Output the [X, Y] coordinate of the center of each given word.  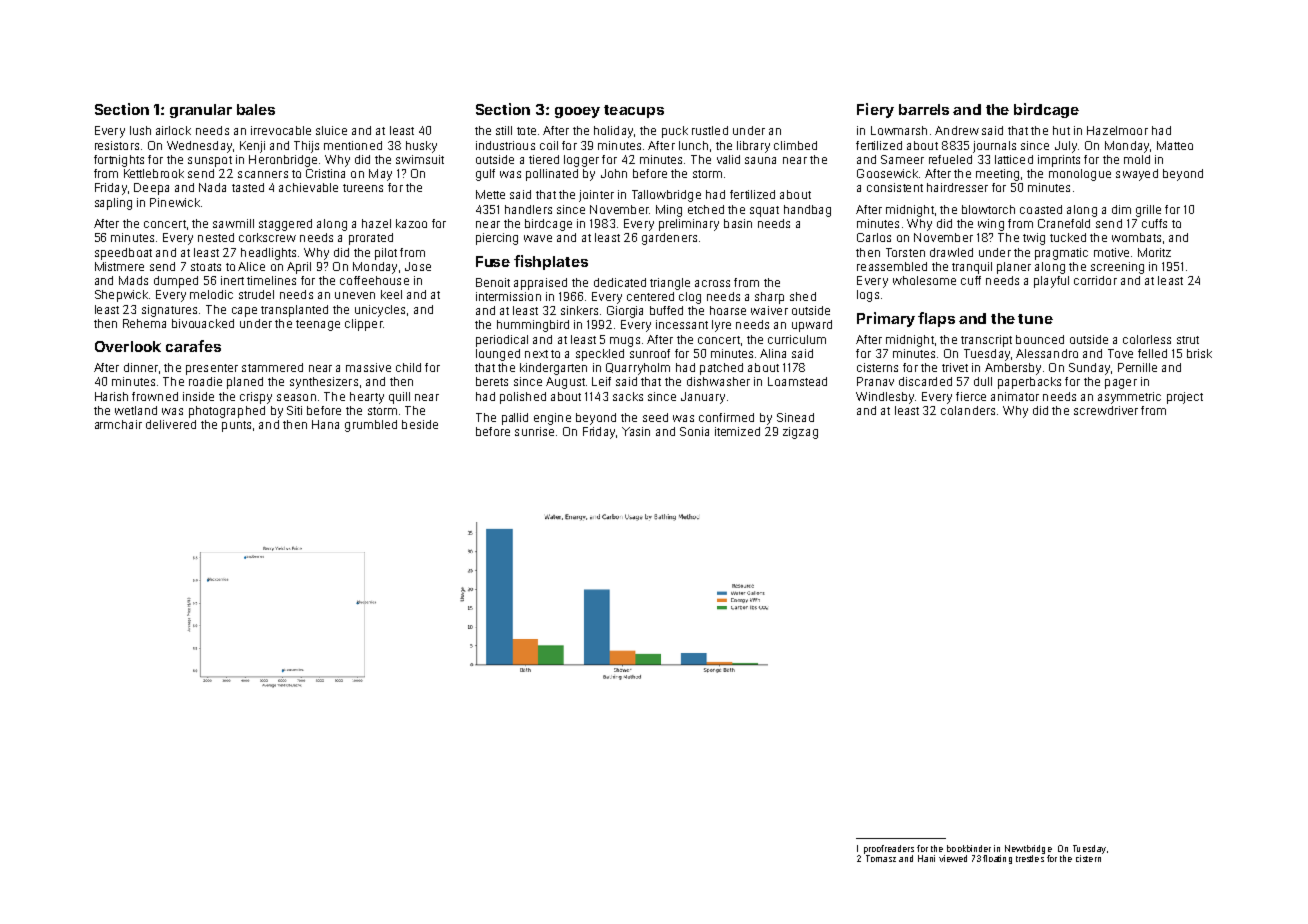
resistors [117, 145]
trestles [1030, 858]
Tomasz [881, 858]
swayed [1137, 175]
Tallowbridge [666, 196]
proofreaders [889, 849]
